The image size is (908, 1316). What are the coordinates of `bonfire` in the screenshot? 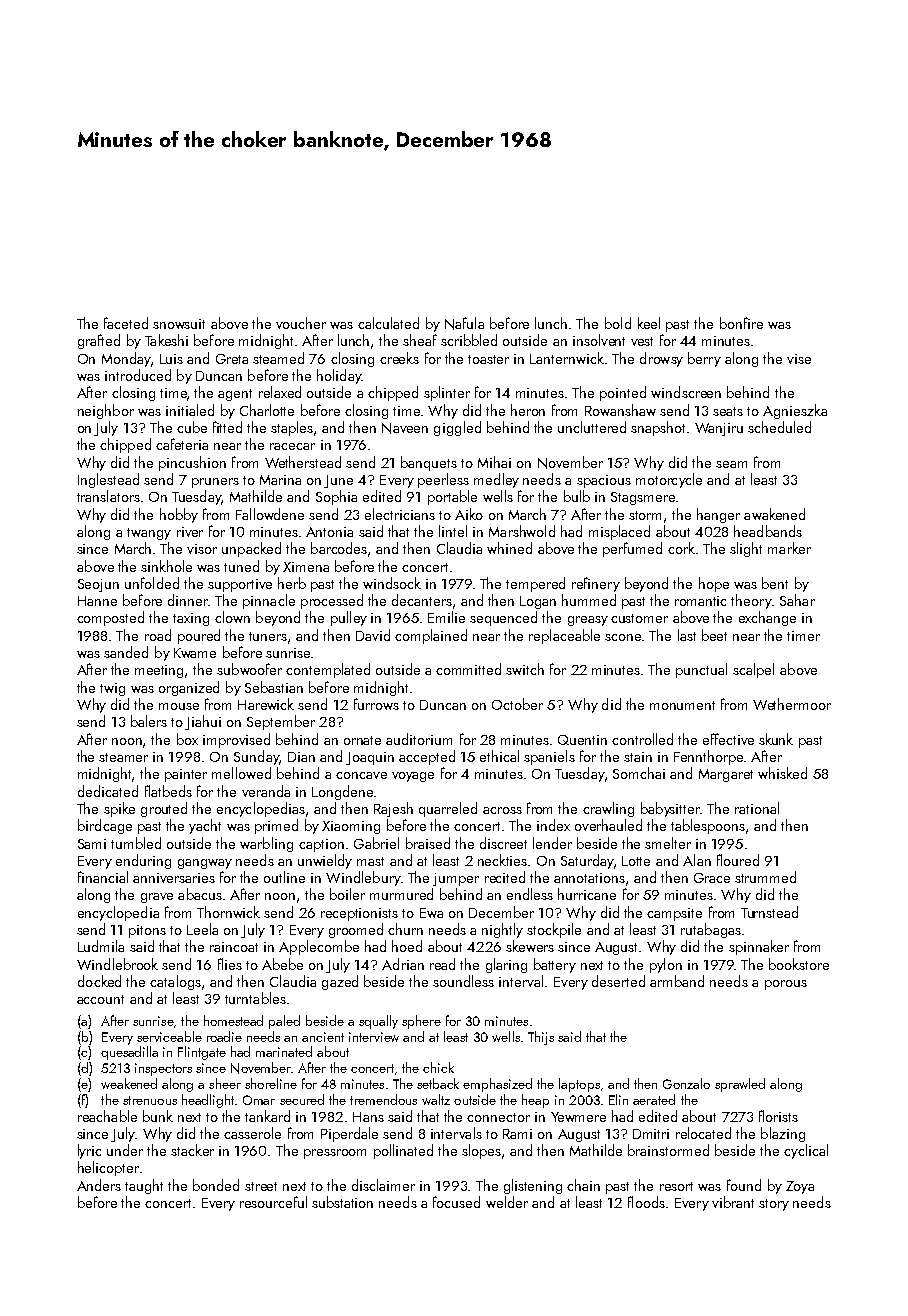 It's located at (741, 323).
